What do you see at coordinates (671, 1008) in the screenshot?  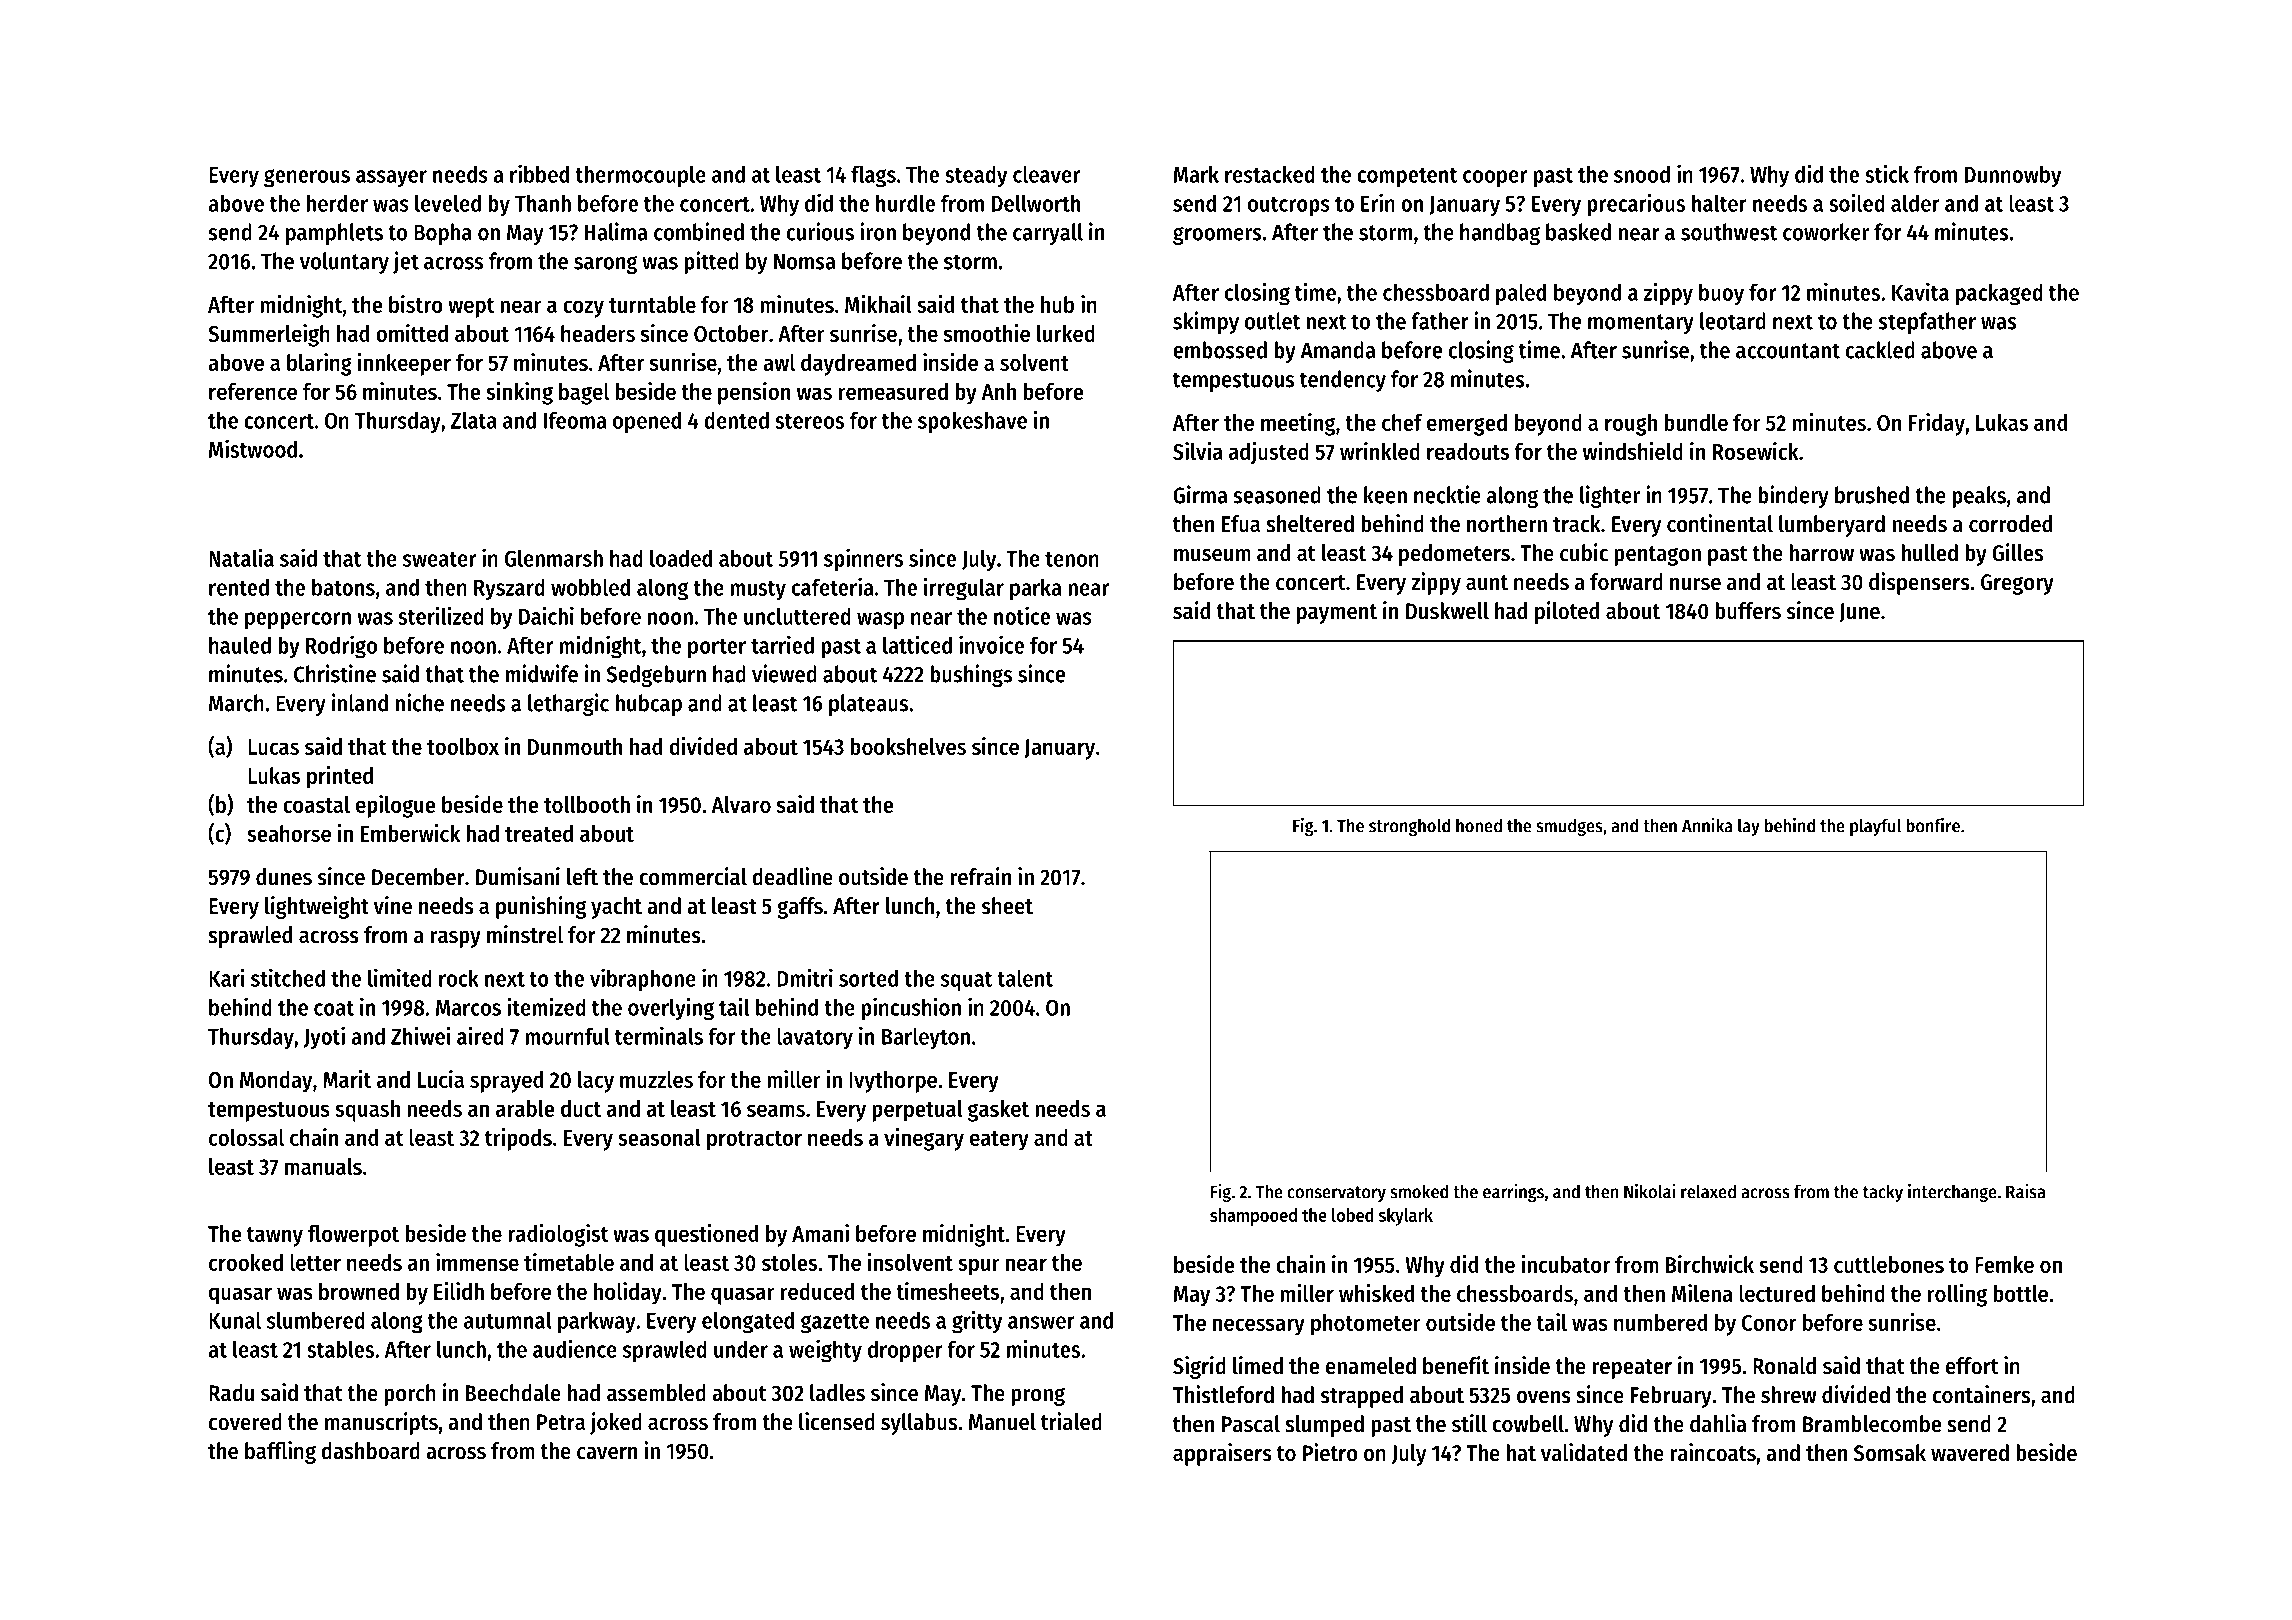 I see `overlying` at bounding box center [671, 1008].
